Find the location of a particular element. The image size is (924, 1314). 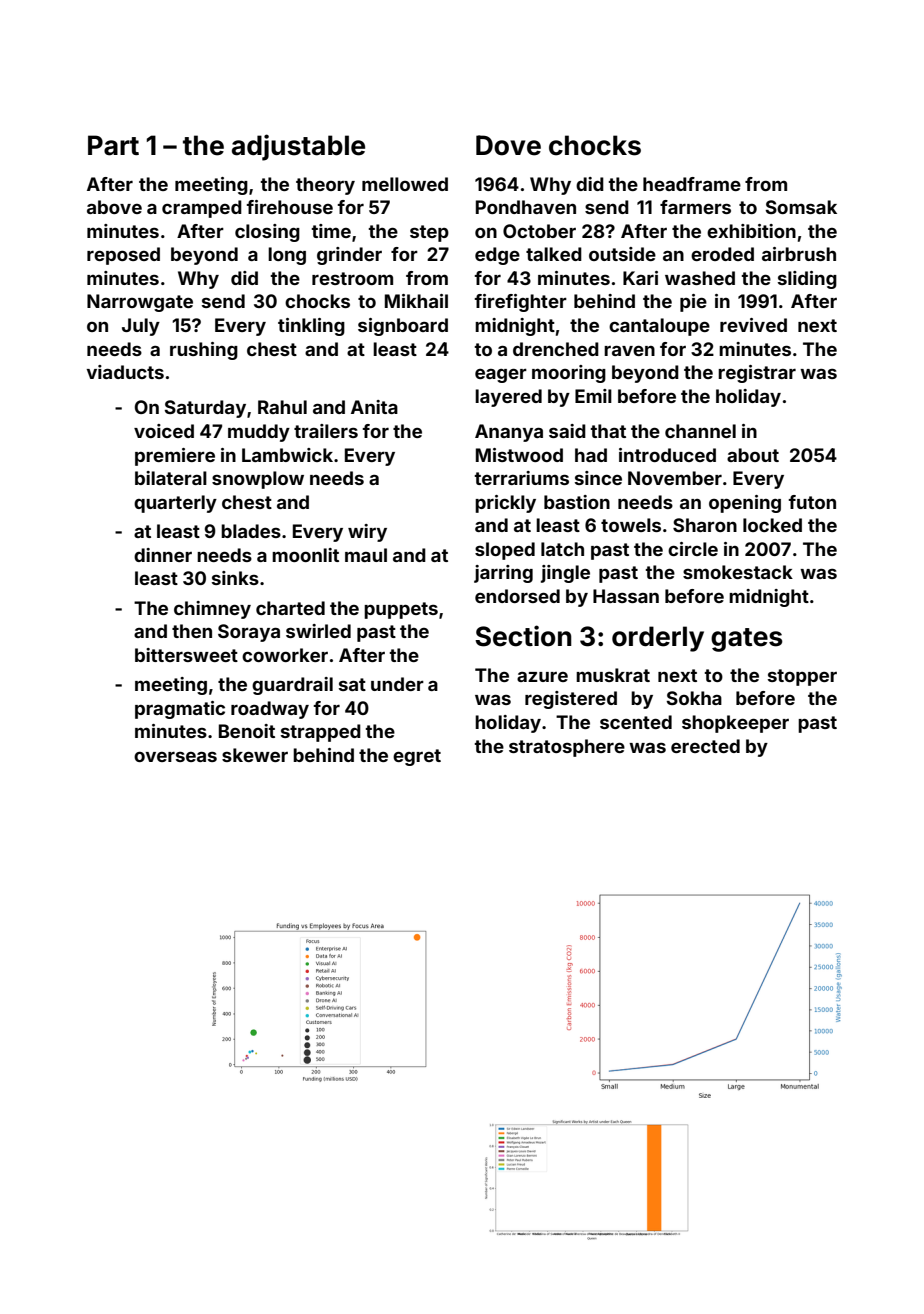

Pondhaven is located at coordinates (526, 207).
